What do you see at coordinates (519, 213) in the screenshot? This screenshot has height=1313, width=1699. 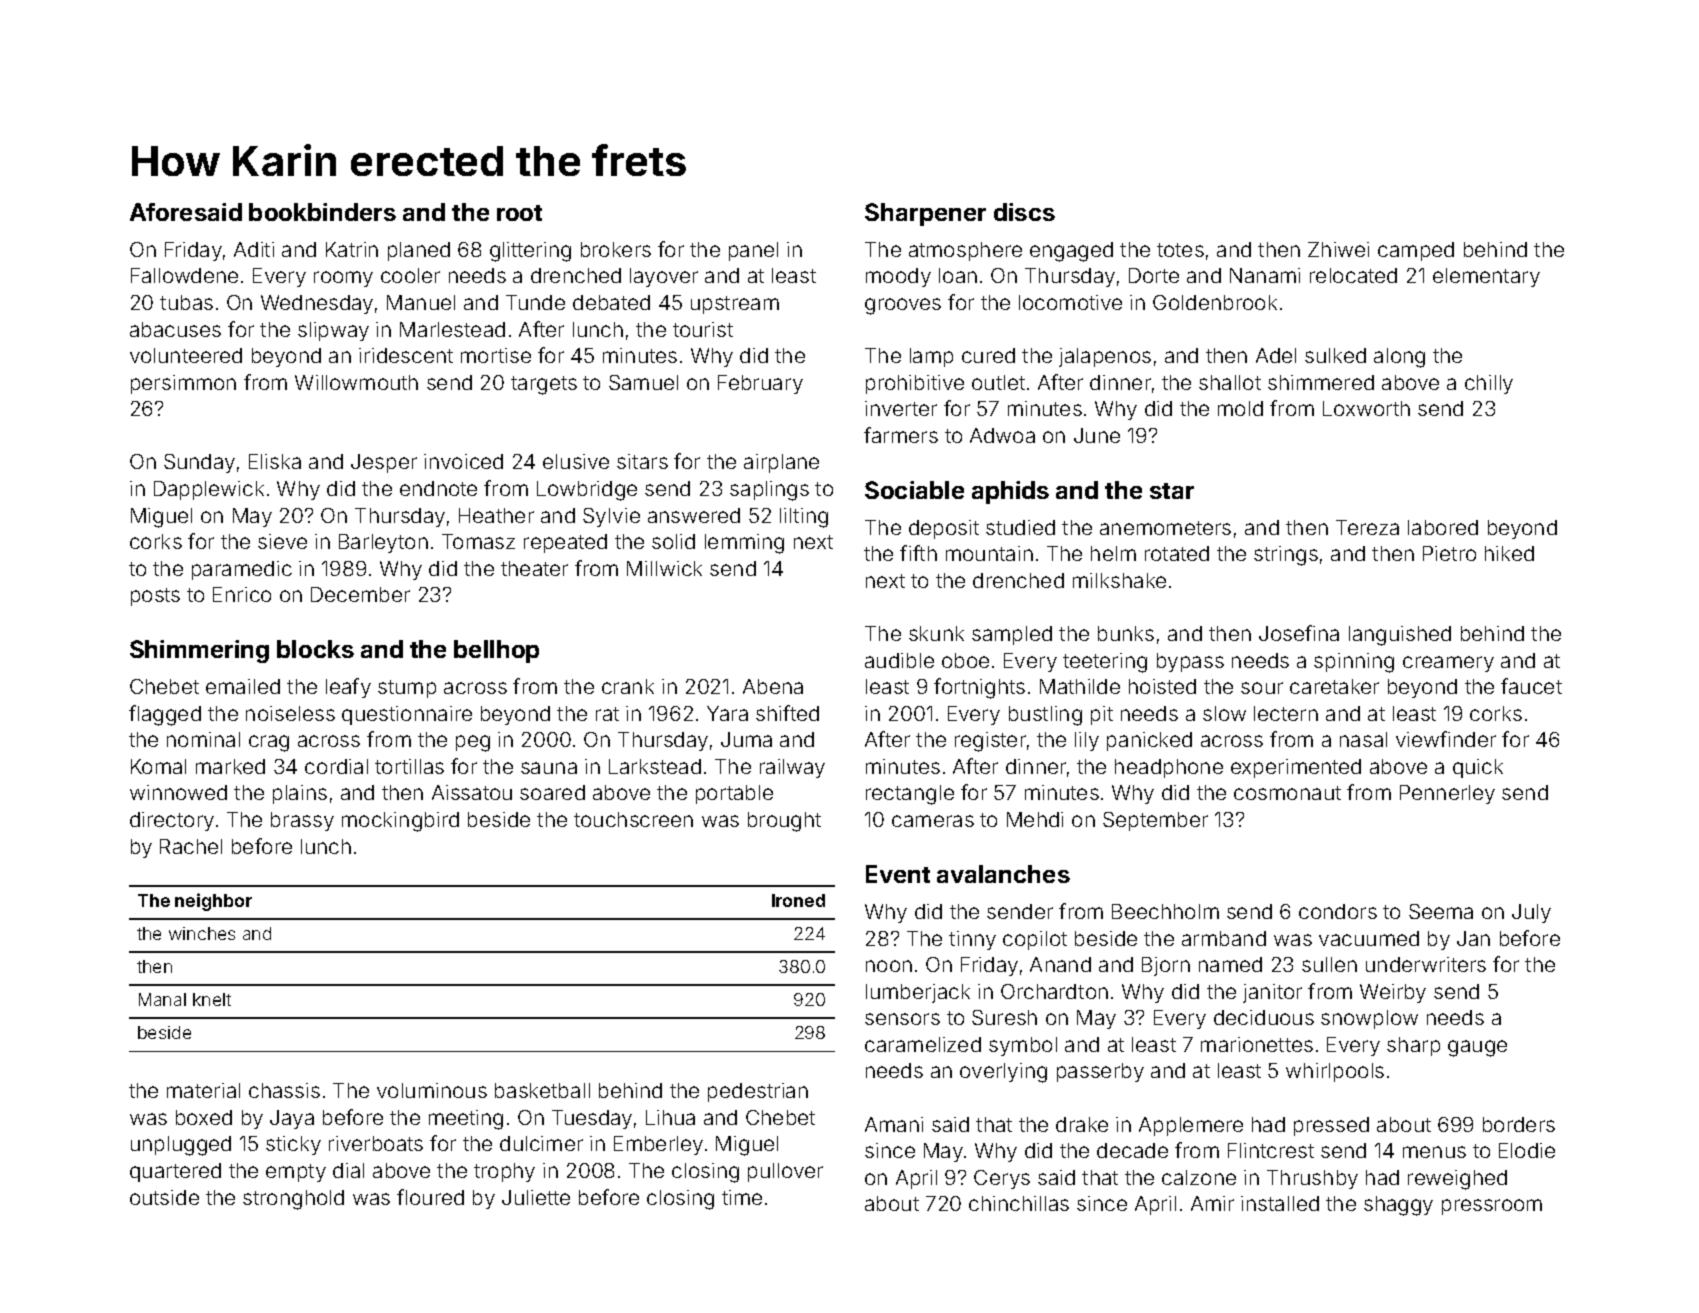 I see `root` at bounding box center [519, 213].
